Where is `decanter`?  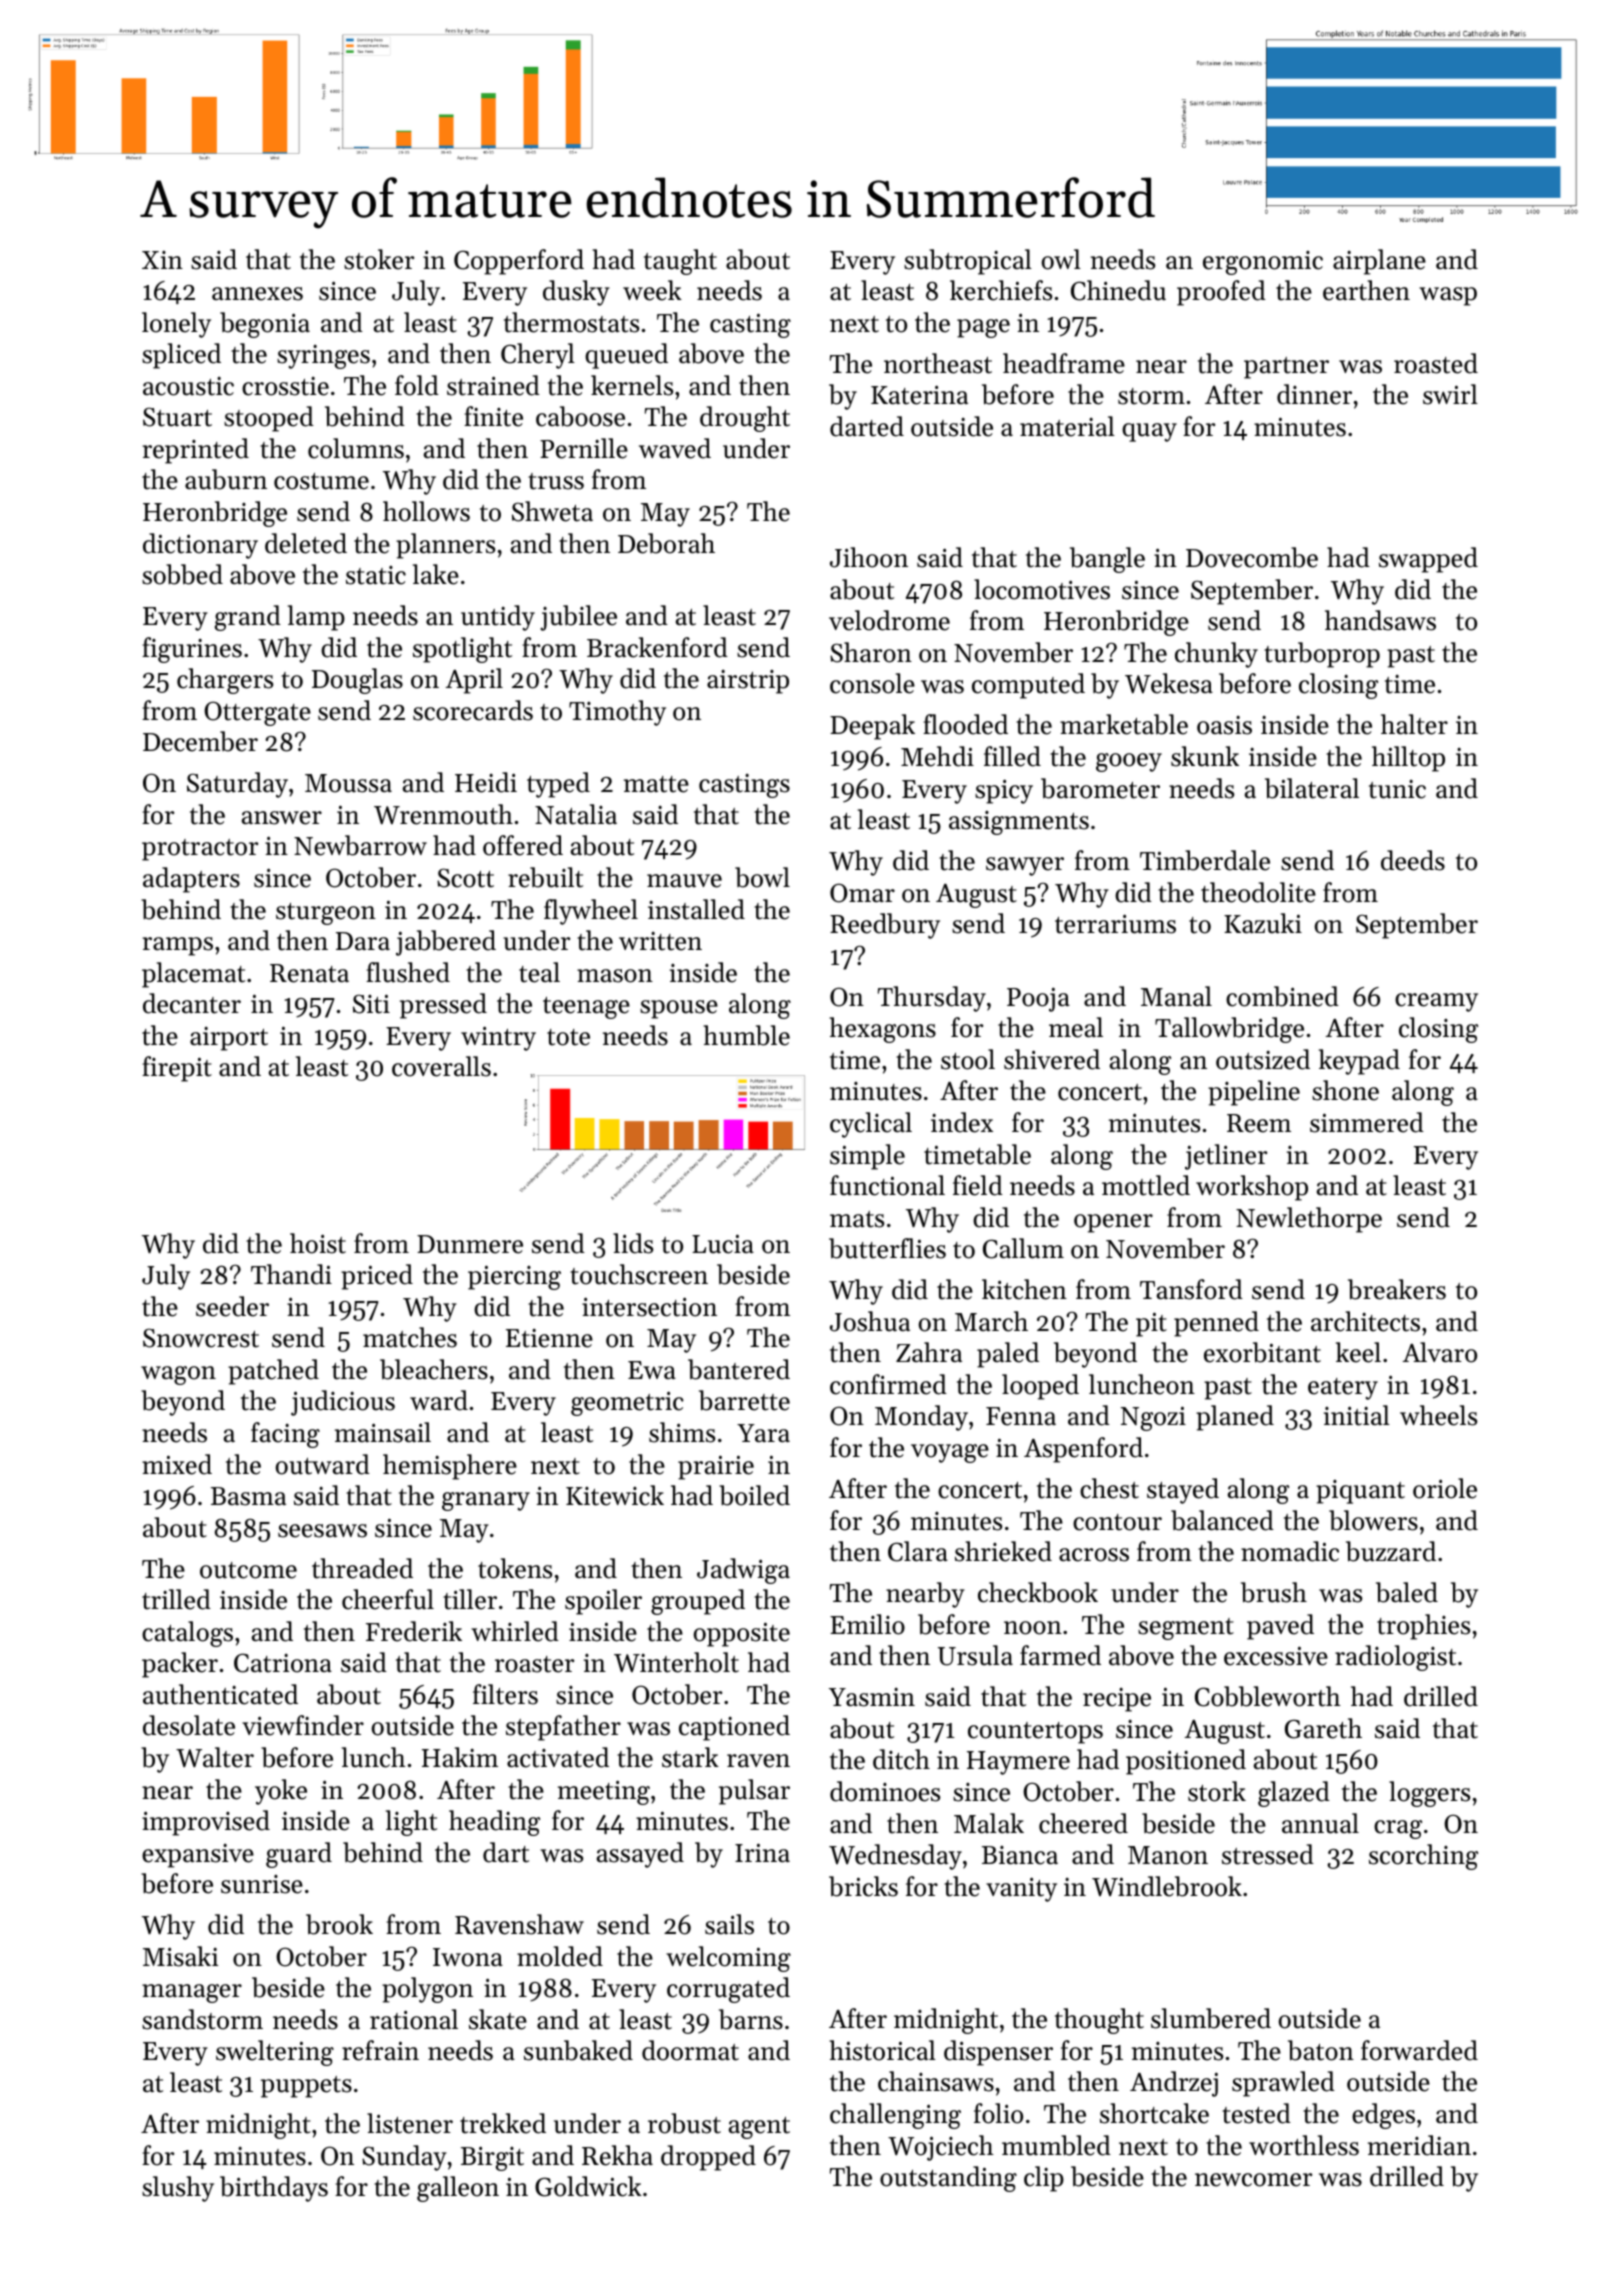 decanter is located at coordinates (192, 1003).
